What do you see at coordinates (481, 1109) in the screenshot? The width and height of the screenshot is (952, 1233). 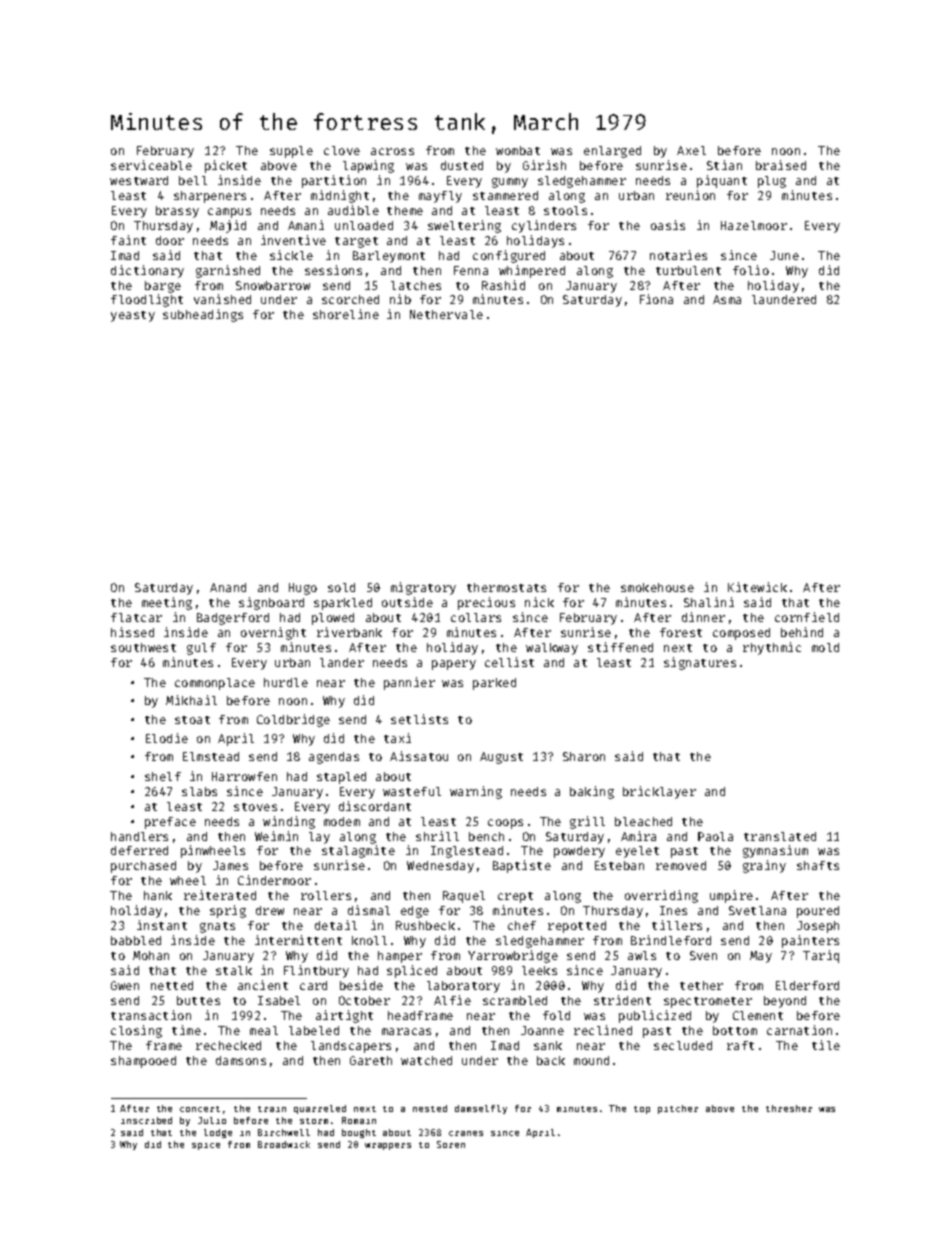 I see `damselfly` at bounding box center [481, 1109].
